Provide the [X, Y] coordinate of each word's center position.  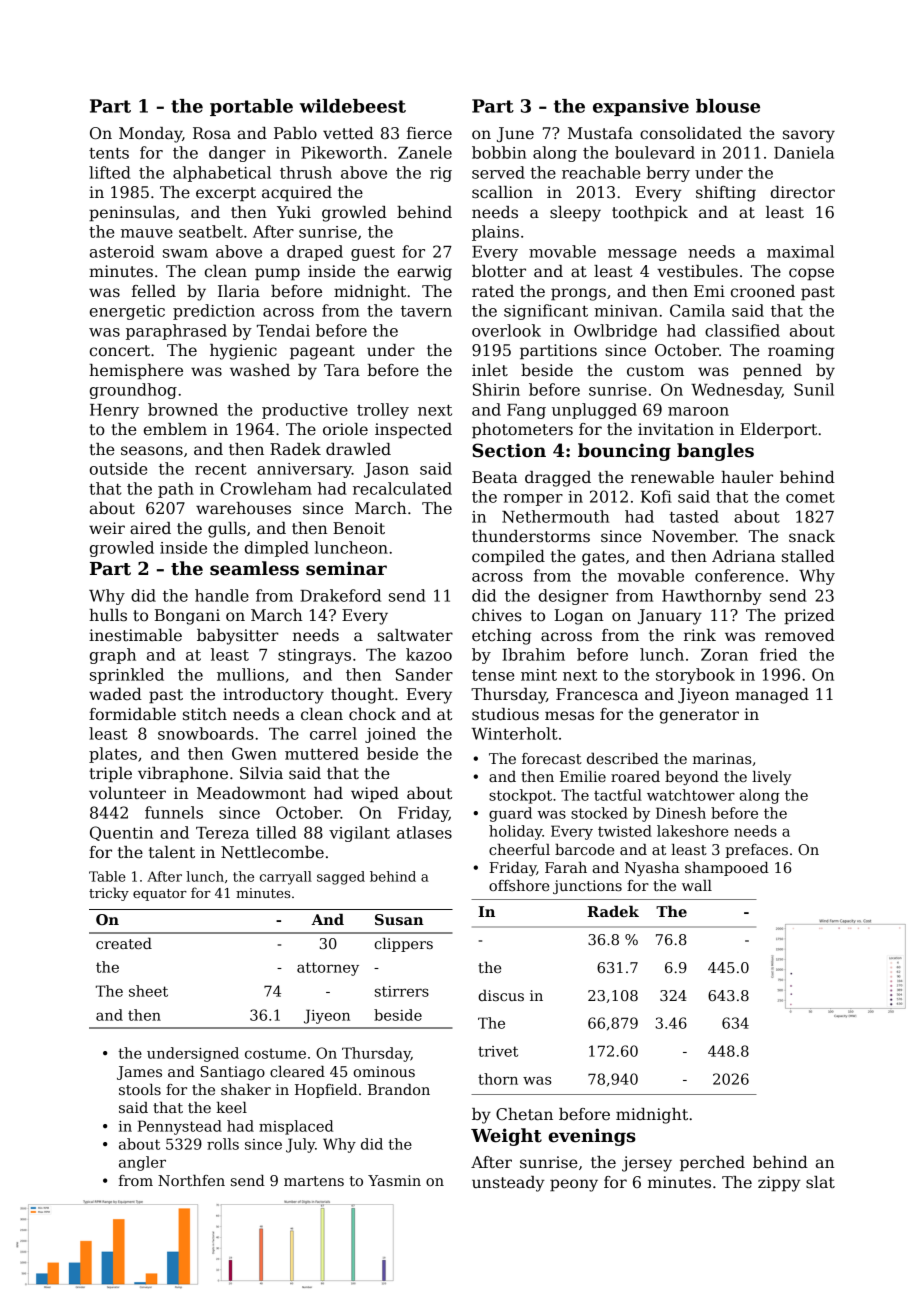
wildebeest [353, 106]
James [139, 1073]
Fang [526, 411]
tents [109, 153]
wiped [375, 795]
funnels [174, 812]
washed [260, 370]
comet [810, 497]
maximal [800, 251]
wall [697, 885]
